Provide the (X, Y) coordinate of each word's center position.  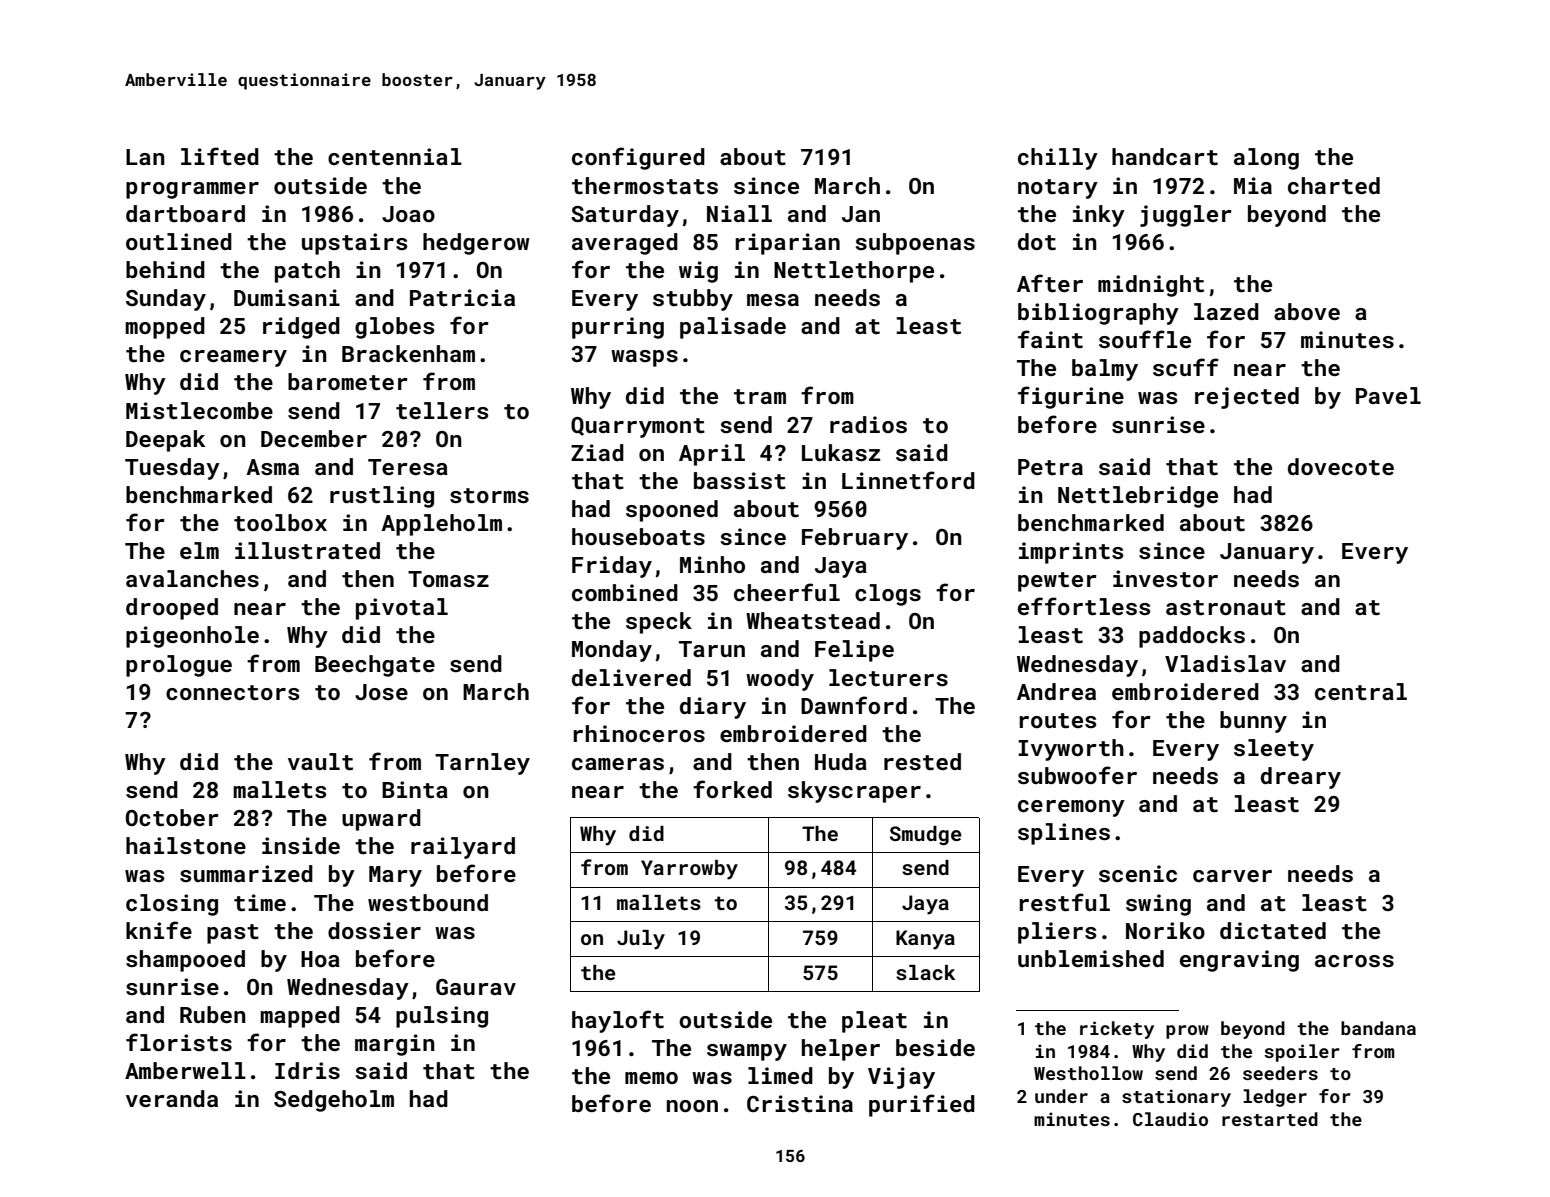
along (1266, 159)
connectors (233, 692)
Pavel (1388, 395)
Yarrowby (689, 870)
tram (760, 396)
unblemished (1091, 958)
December (314, 438)
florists (179, 1042)
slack (926, 972)
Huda (841, 761)
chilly (1058, 159)
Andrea (1056, 691)
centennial (395, 156)
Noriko (1165, 930)
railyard (463, 848)
